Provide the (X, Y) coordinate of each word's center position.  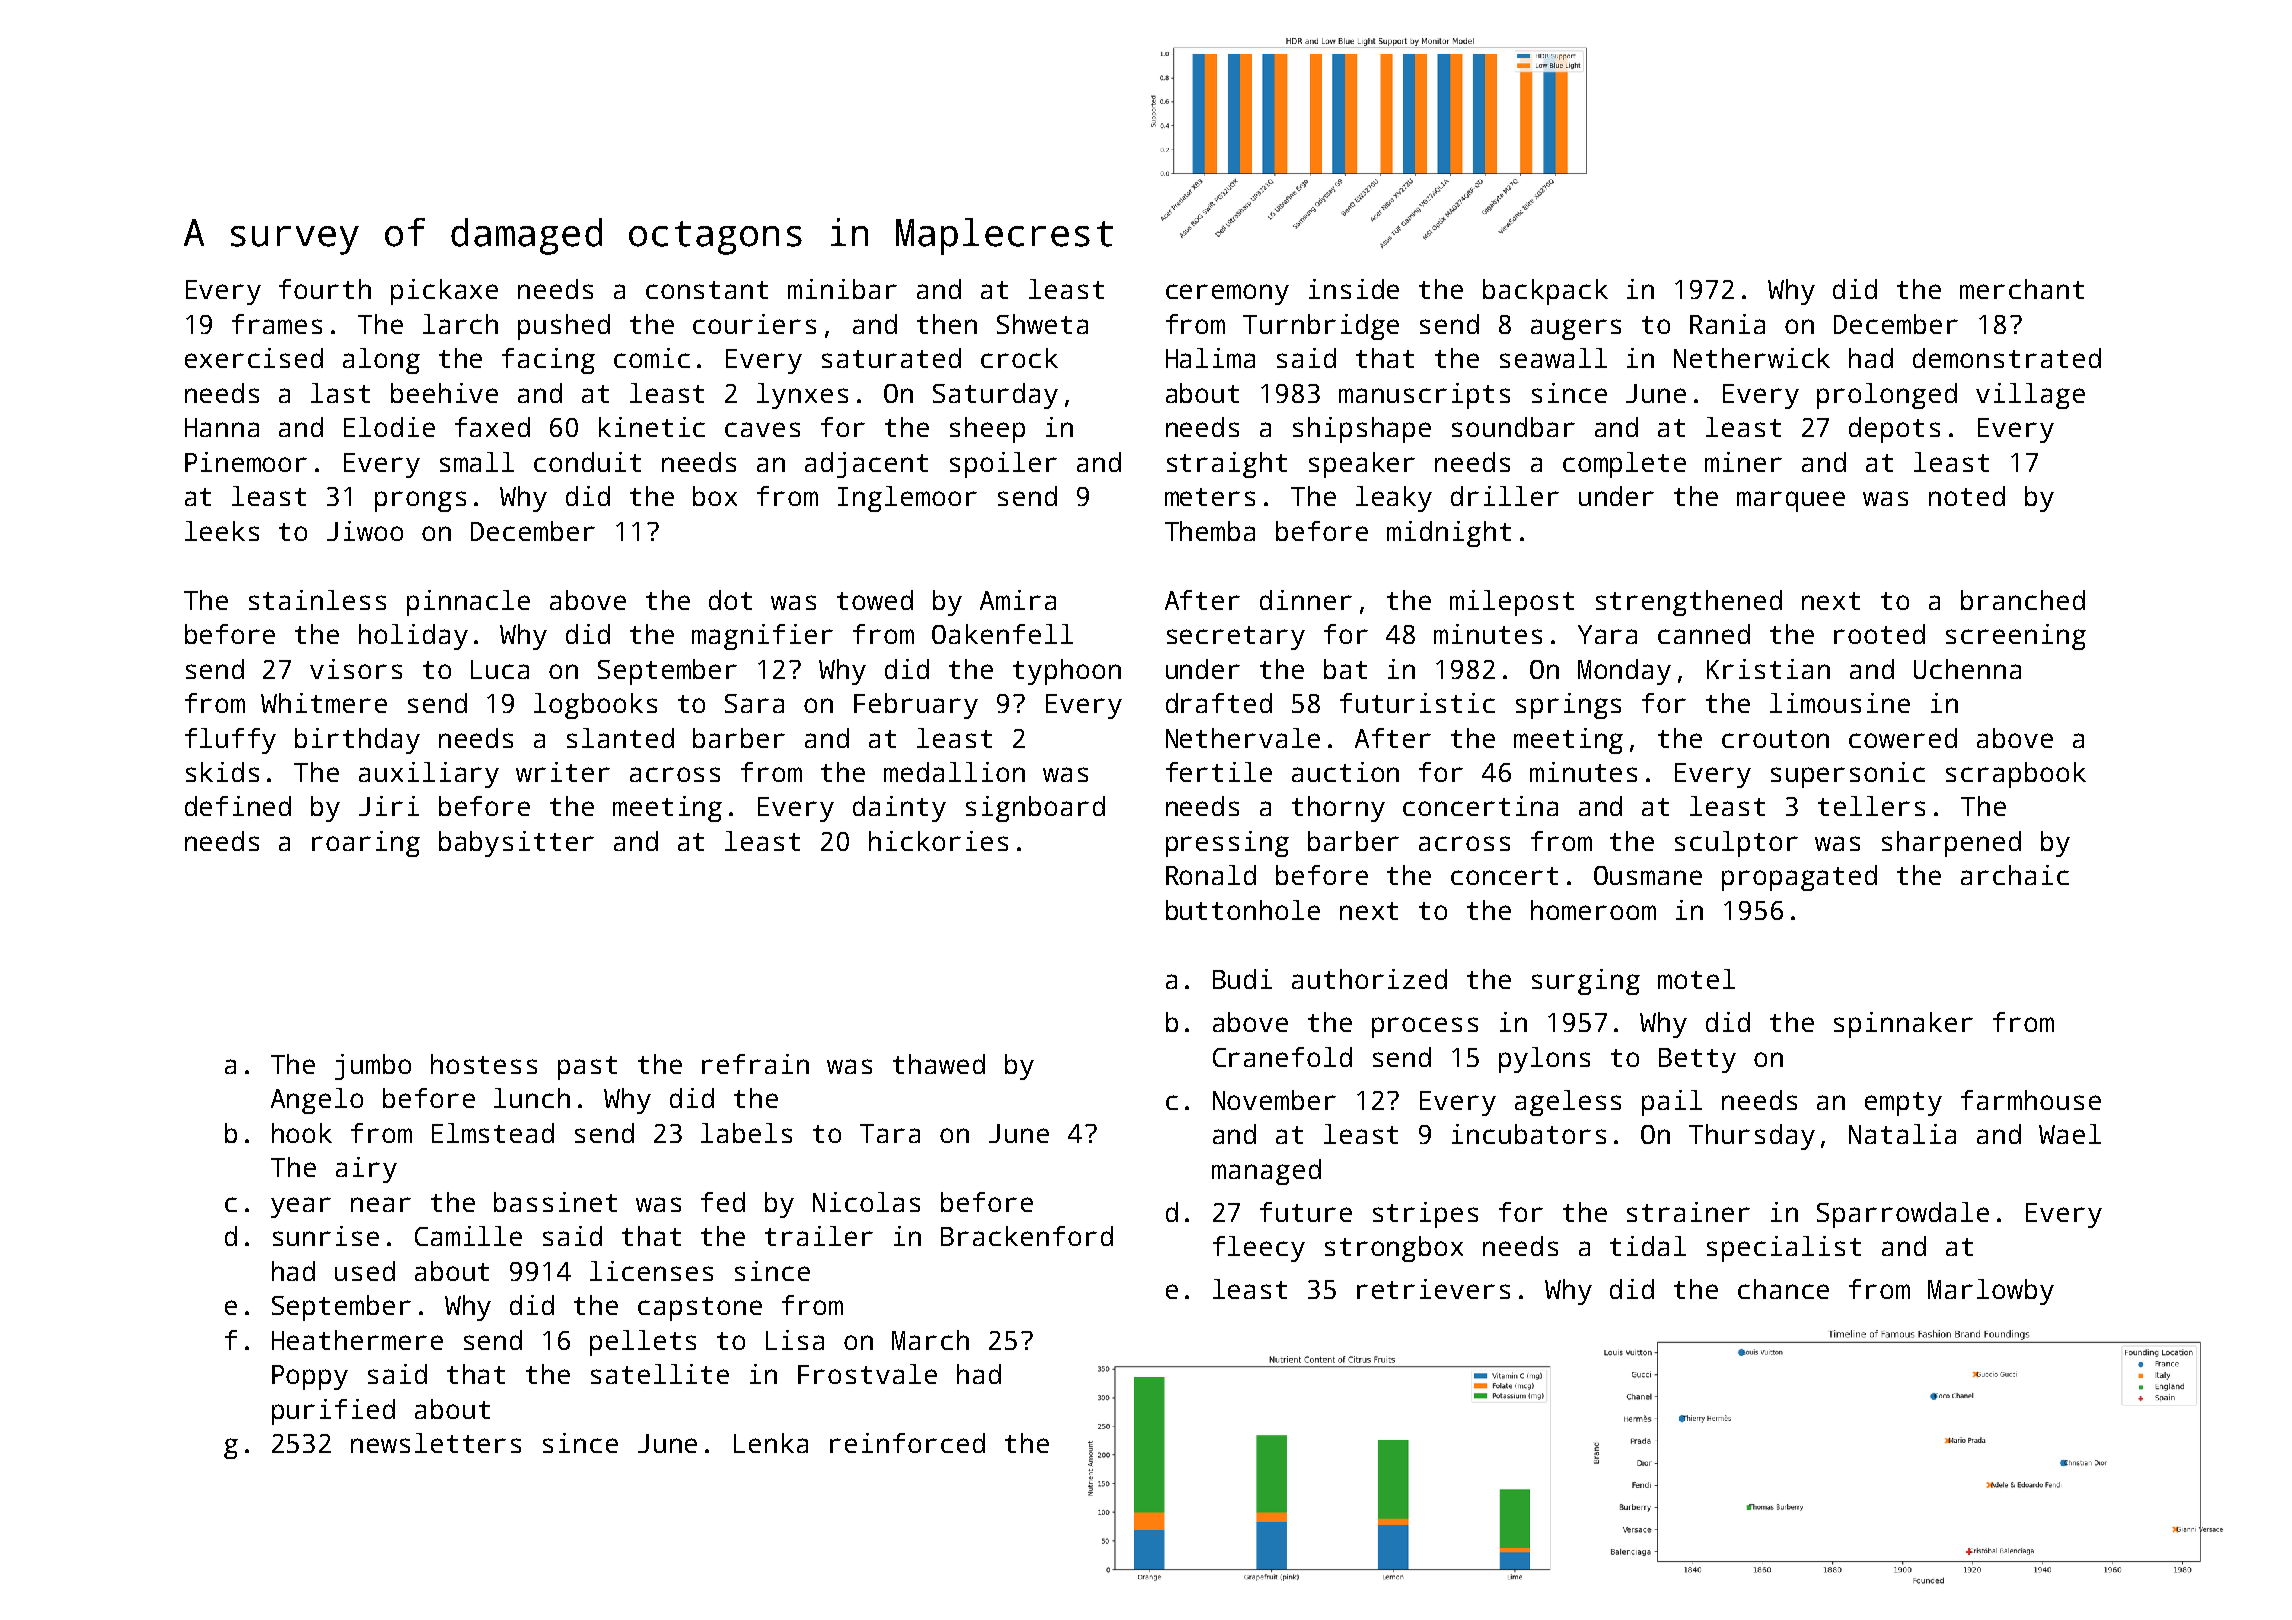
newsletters (436, 1443)
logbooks (595, 706)
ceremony (1227, 294)
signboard (1035, 809)
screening (2016, 637)
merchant (2022, 289)
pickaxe (444, 292)
